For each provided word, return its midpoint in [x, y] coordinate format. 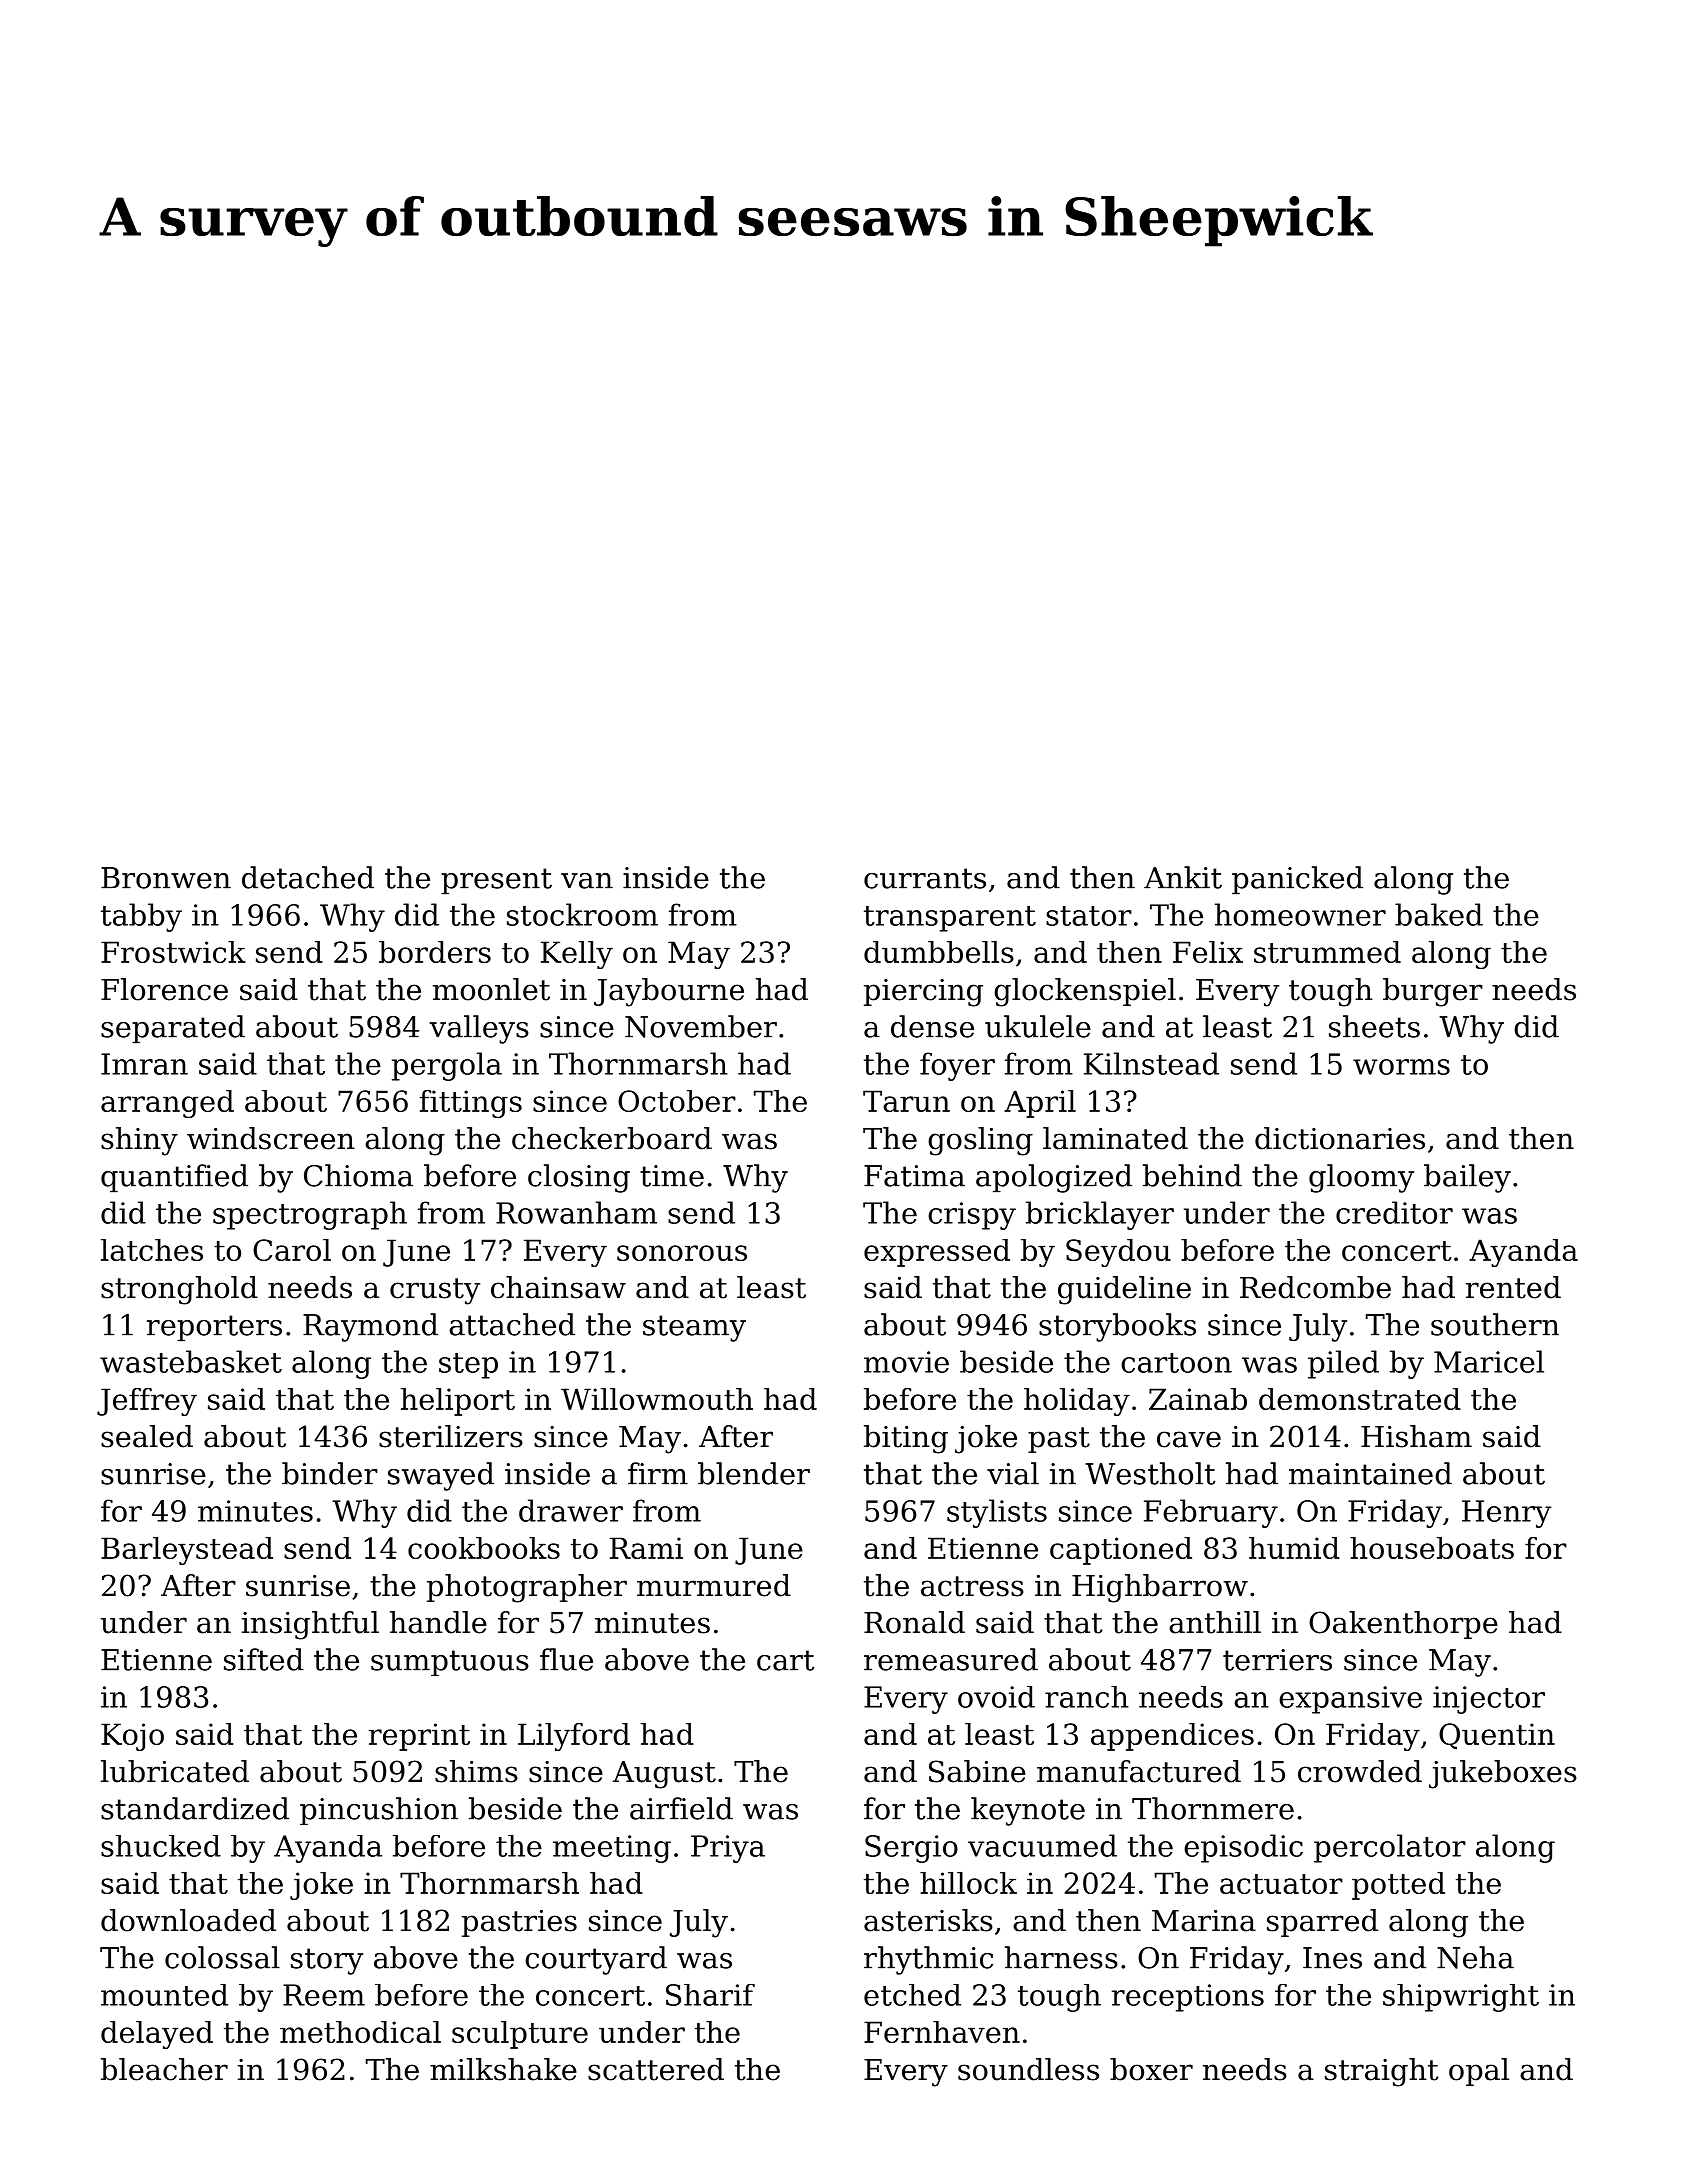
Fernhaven [942, 2032]
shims [476, 1771]
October [677, 1101]
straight [1381, 2072]
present [496, 881]
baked [1439, 914]
